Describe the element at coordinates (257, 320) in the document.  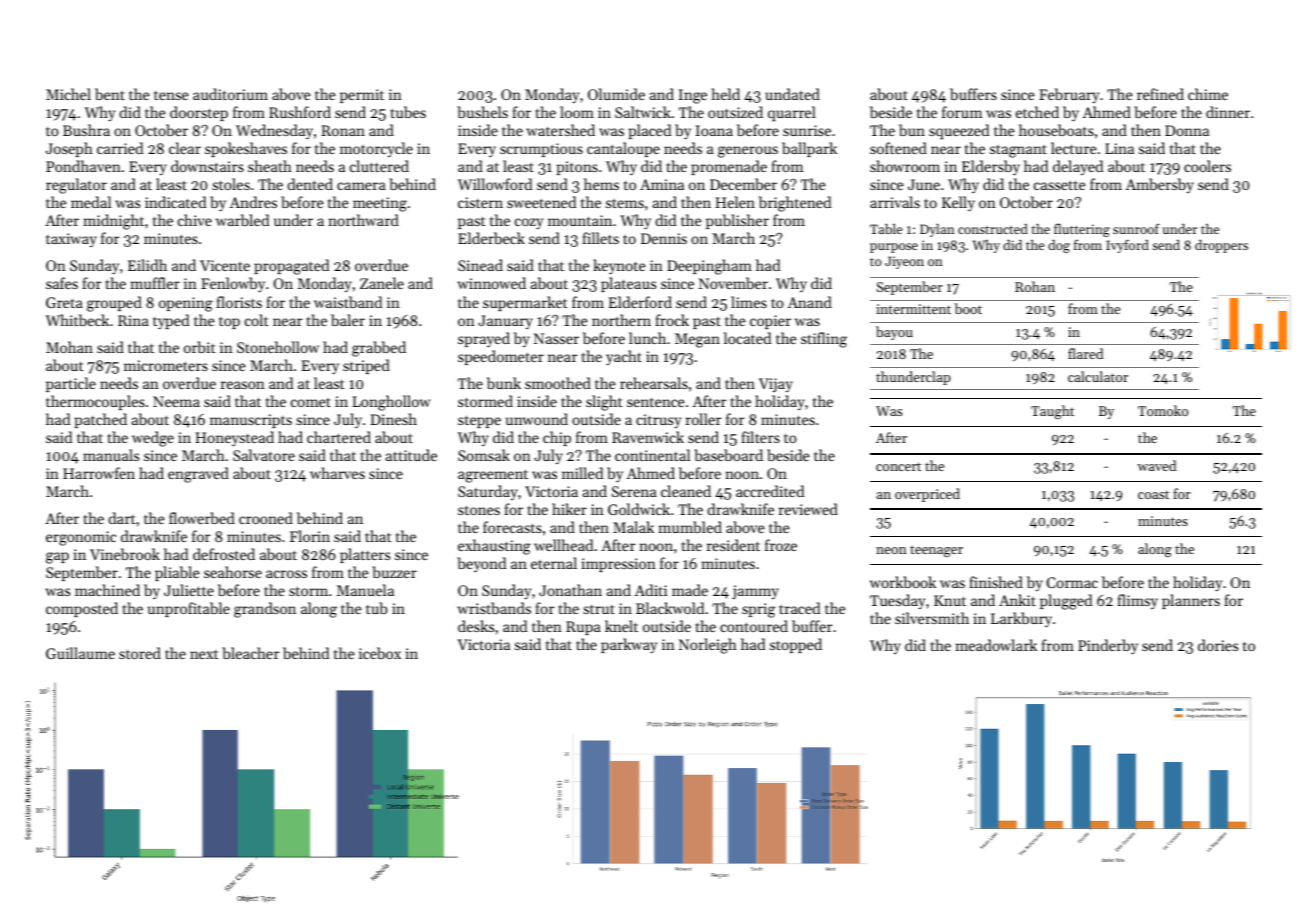
I see `colt` at that location.
